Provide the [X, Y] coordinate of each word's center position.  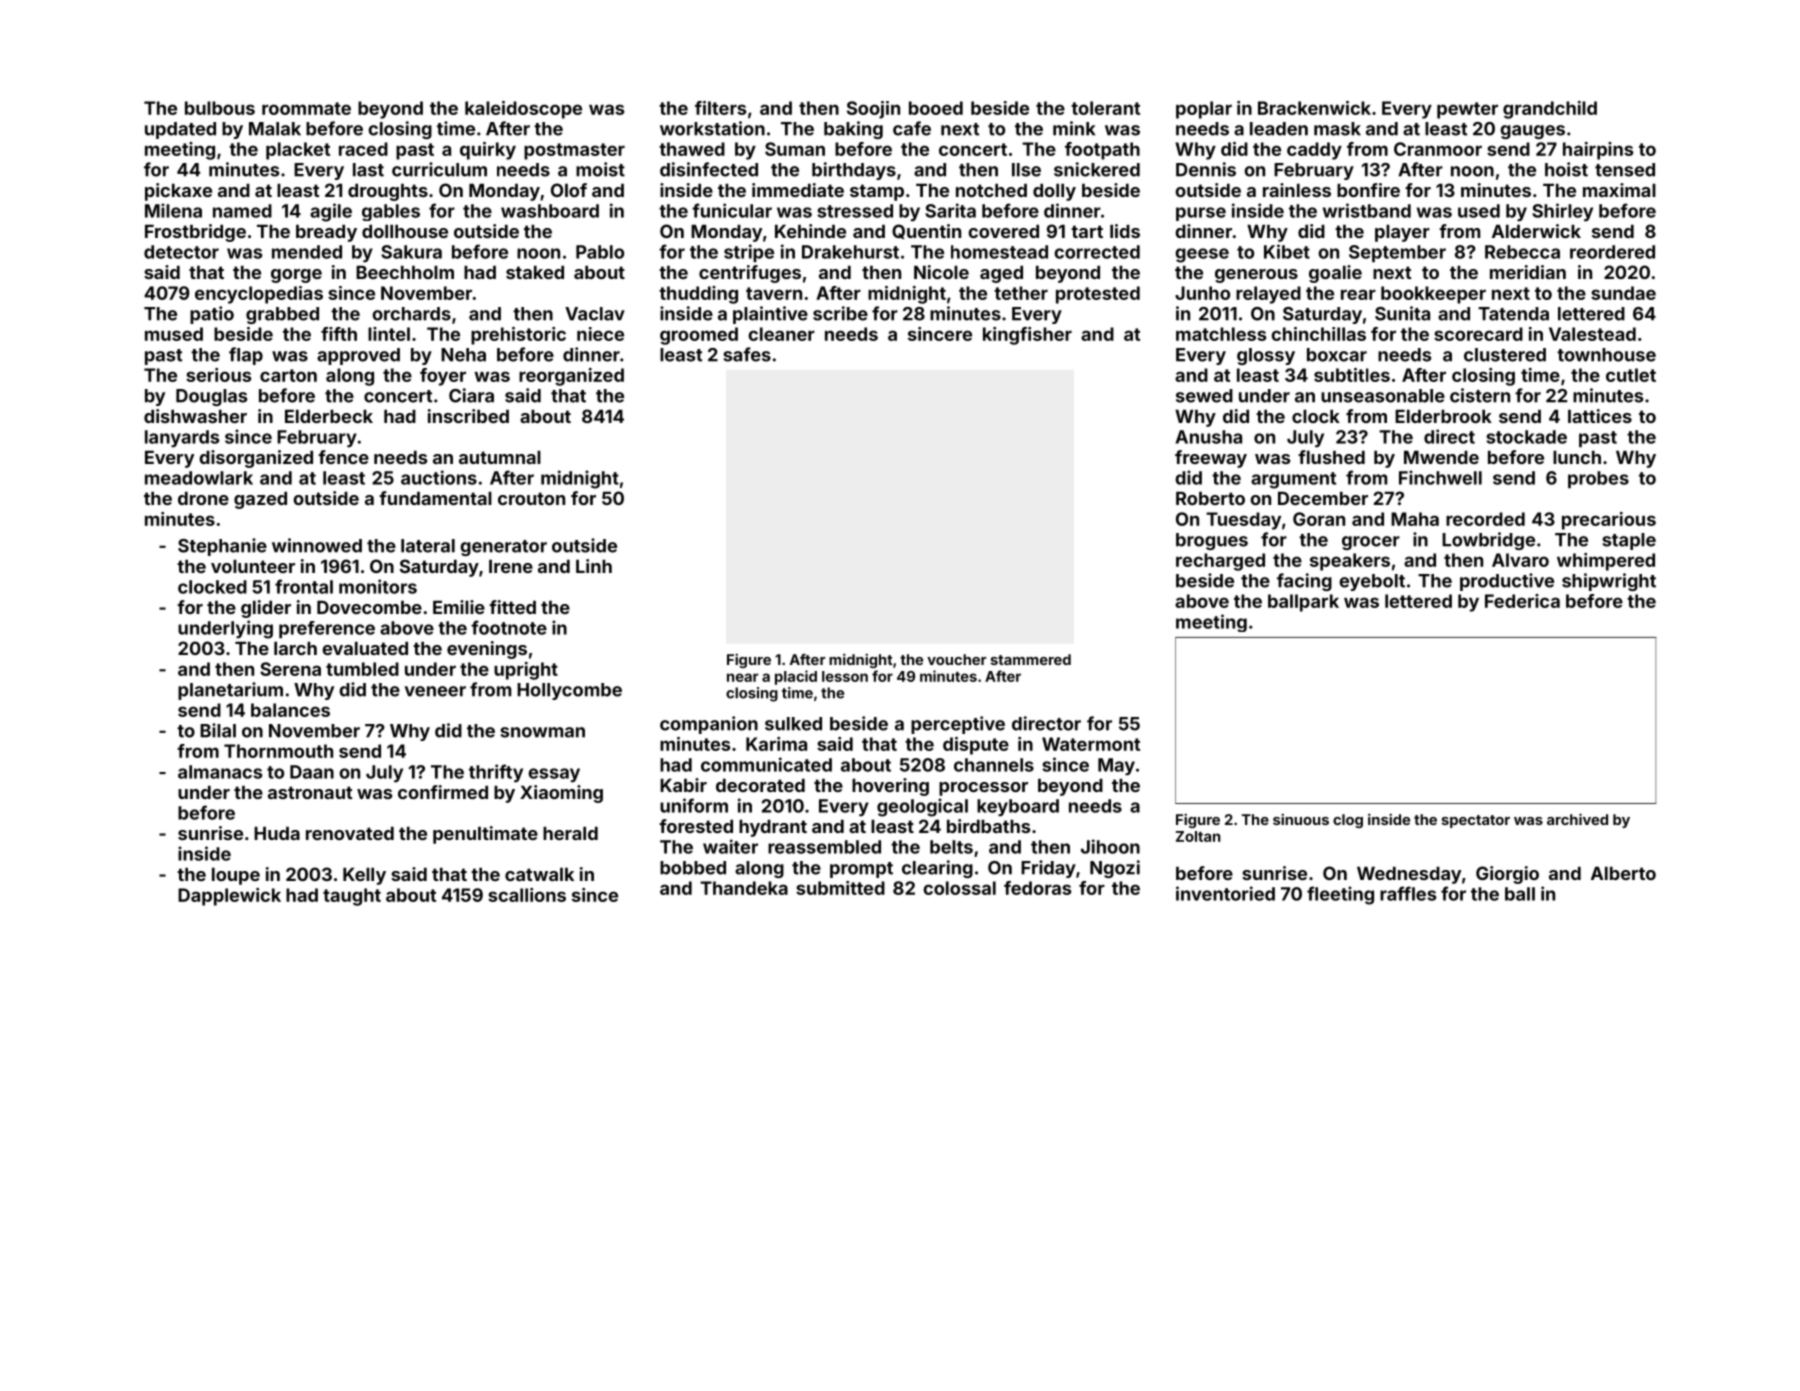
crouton [531, 498]
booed [936, 108]
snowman [542, 732]
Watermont [1091, 744]
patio [212, 315]
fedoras [1037, 888]
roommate [306, 108]
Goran [1319, 519]
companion [709, 725]
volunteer [253, 566]
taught [352, 897]
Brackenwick [1314, 108]
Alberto [1623, 873]
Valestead [1592, 334]
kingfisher [1027, 336]
